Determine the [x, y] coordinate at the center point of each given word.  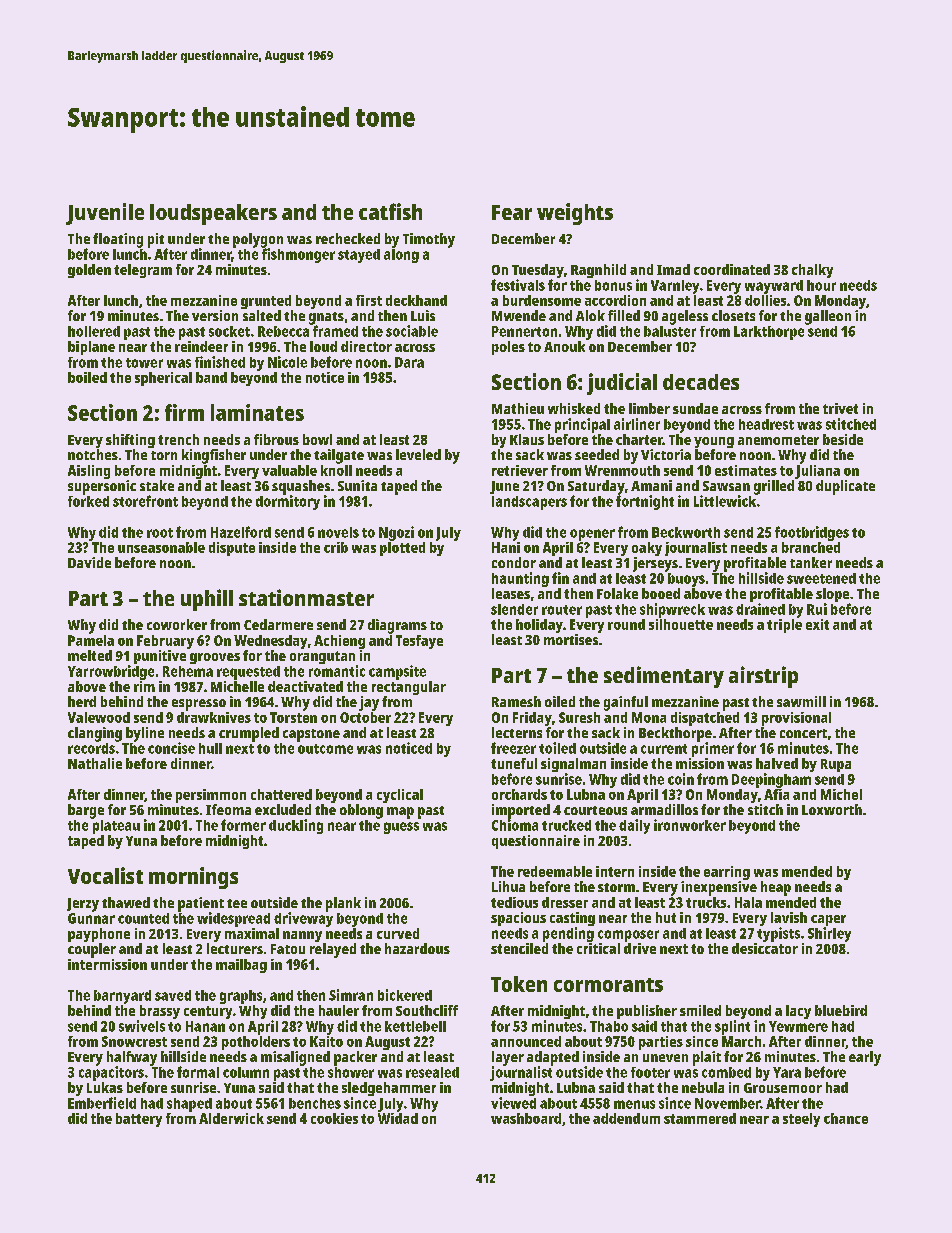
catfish [390, 211]
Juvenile [105, 214]
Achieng [339, 642]
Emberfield [102, 1103]
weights [575, 214]
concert [803, 733]
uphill [207, 600]
